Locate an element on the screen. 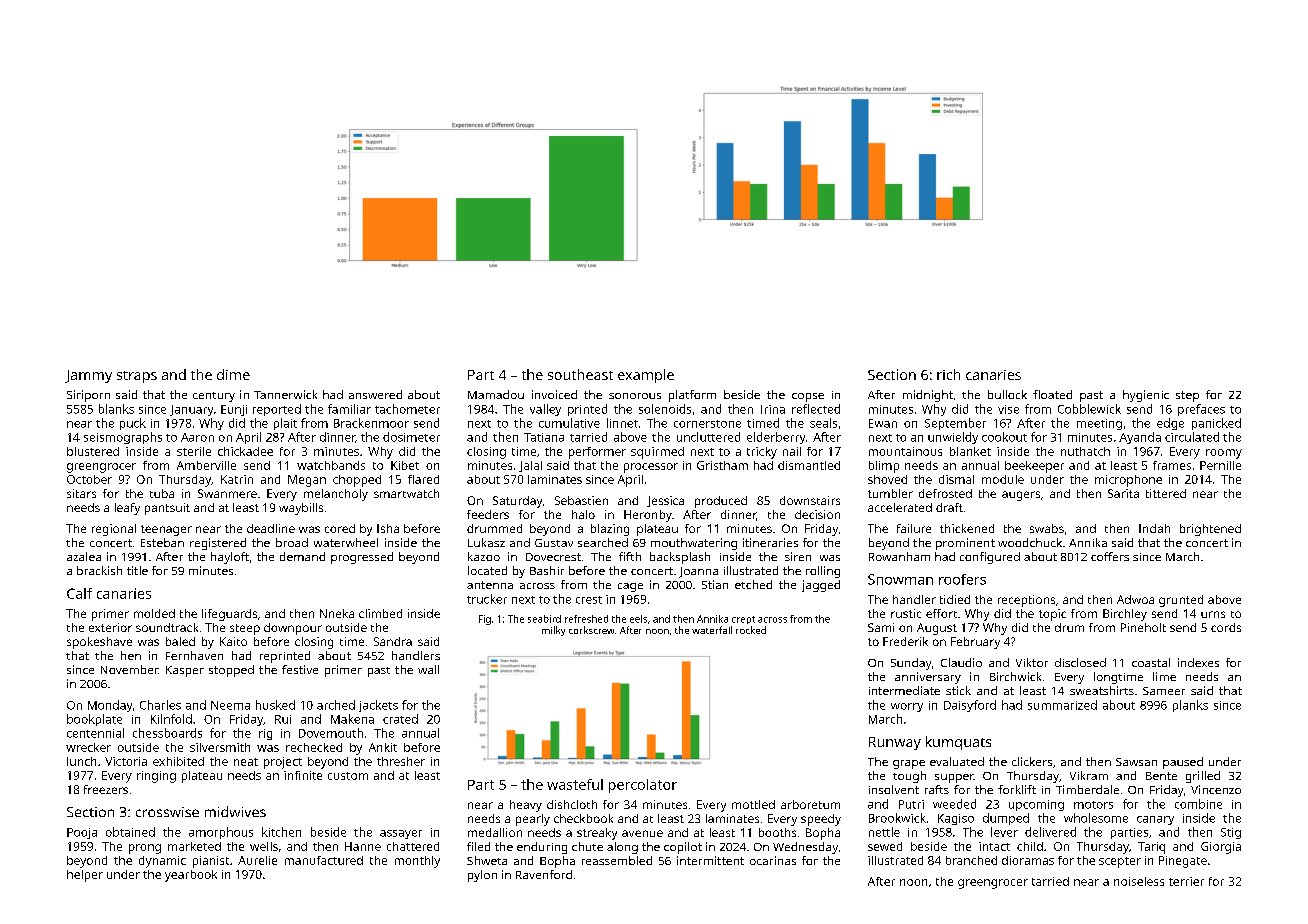 The width and height of the screenshot is (1308, 924). rocked is located at coordinates (751, 630).
